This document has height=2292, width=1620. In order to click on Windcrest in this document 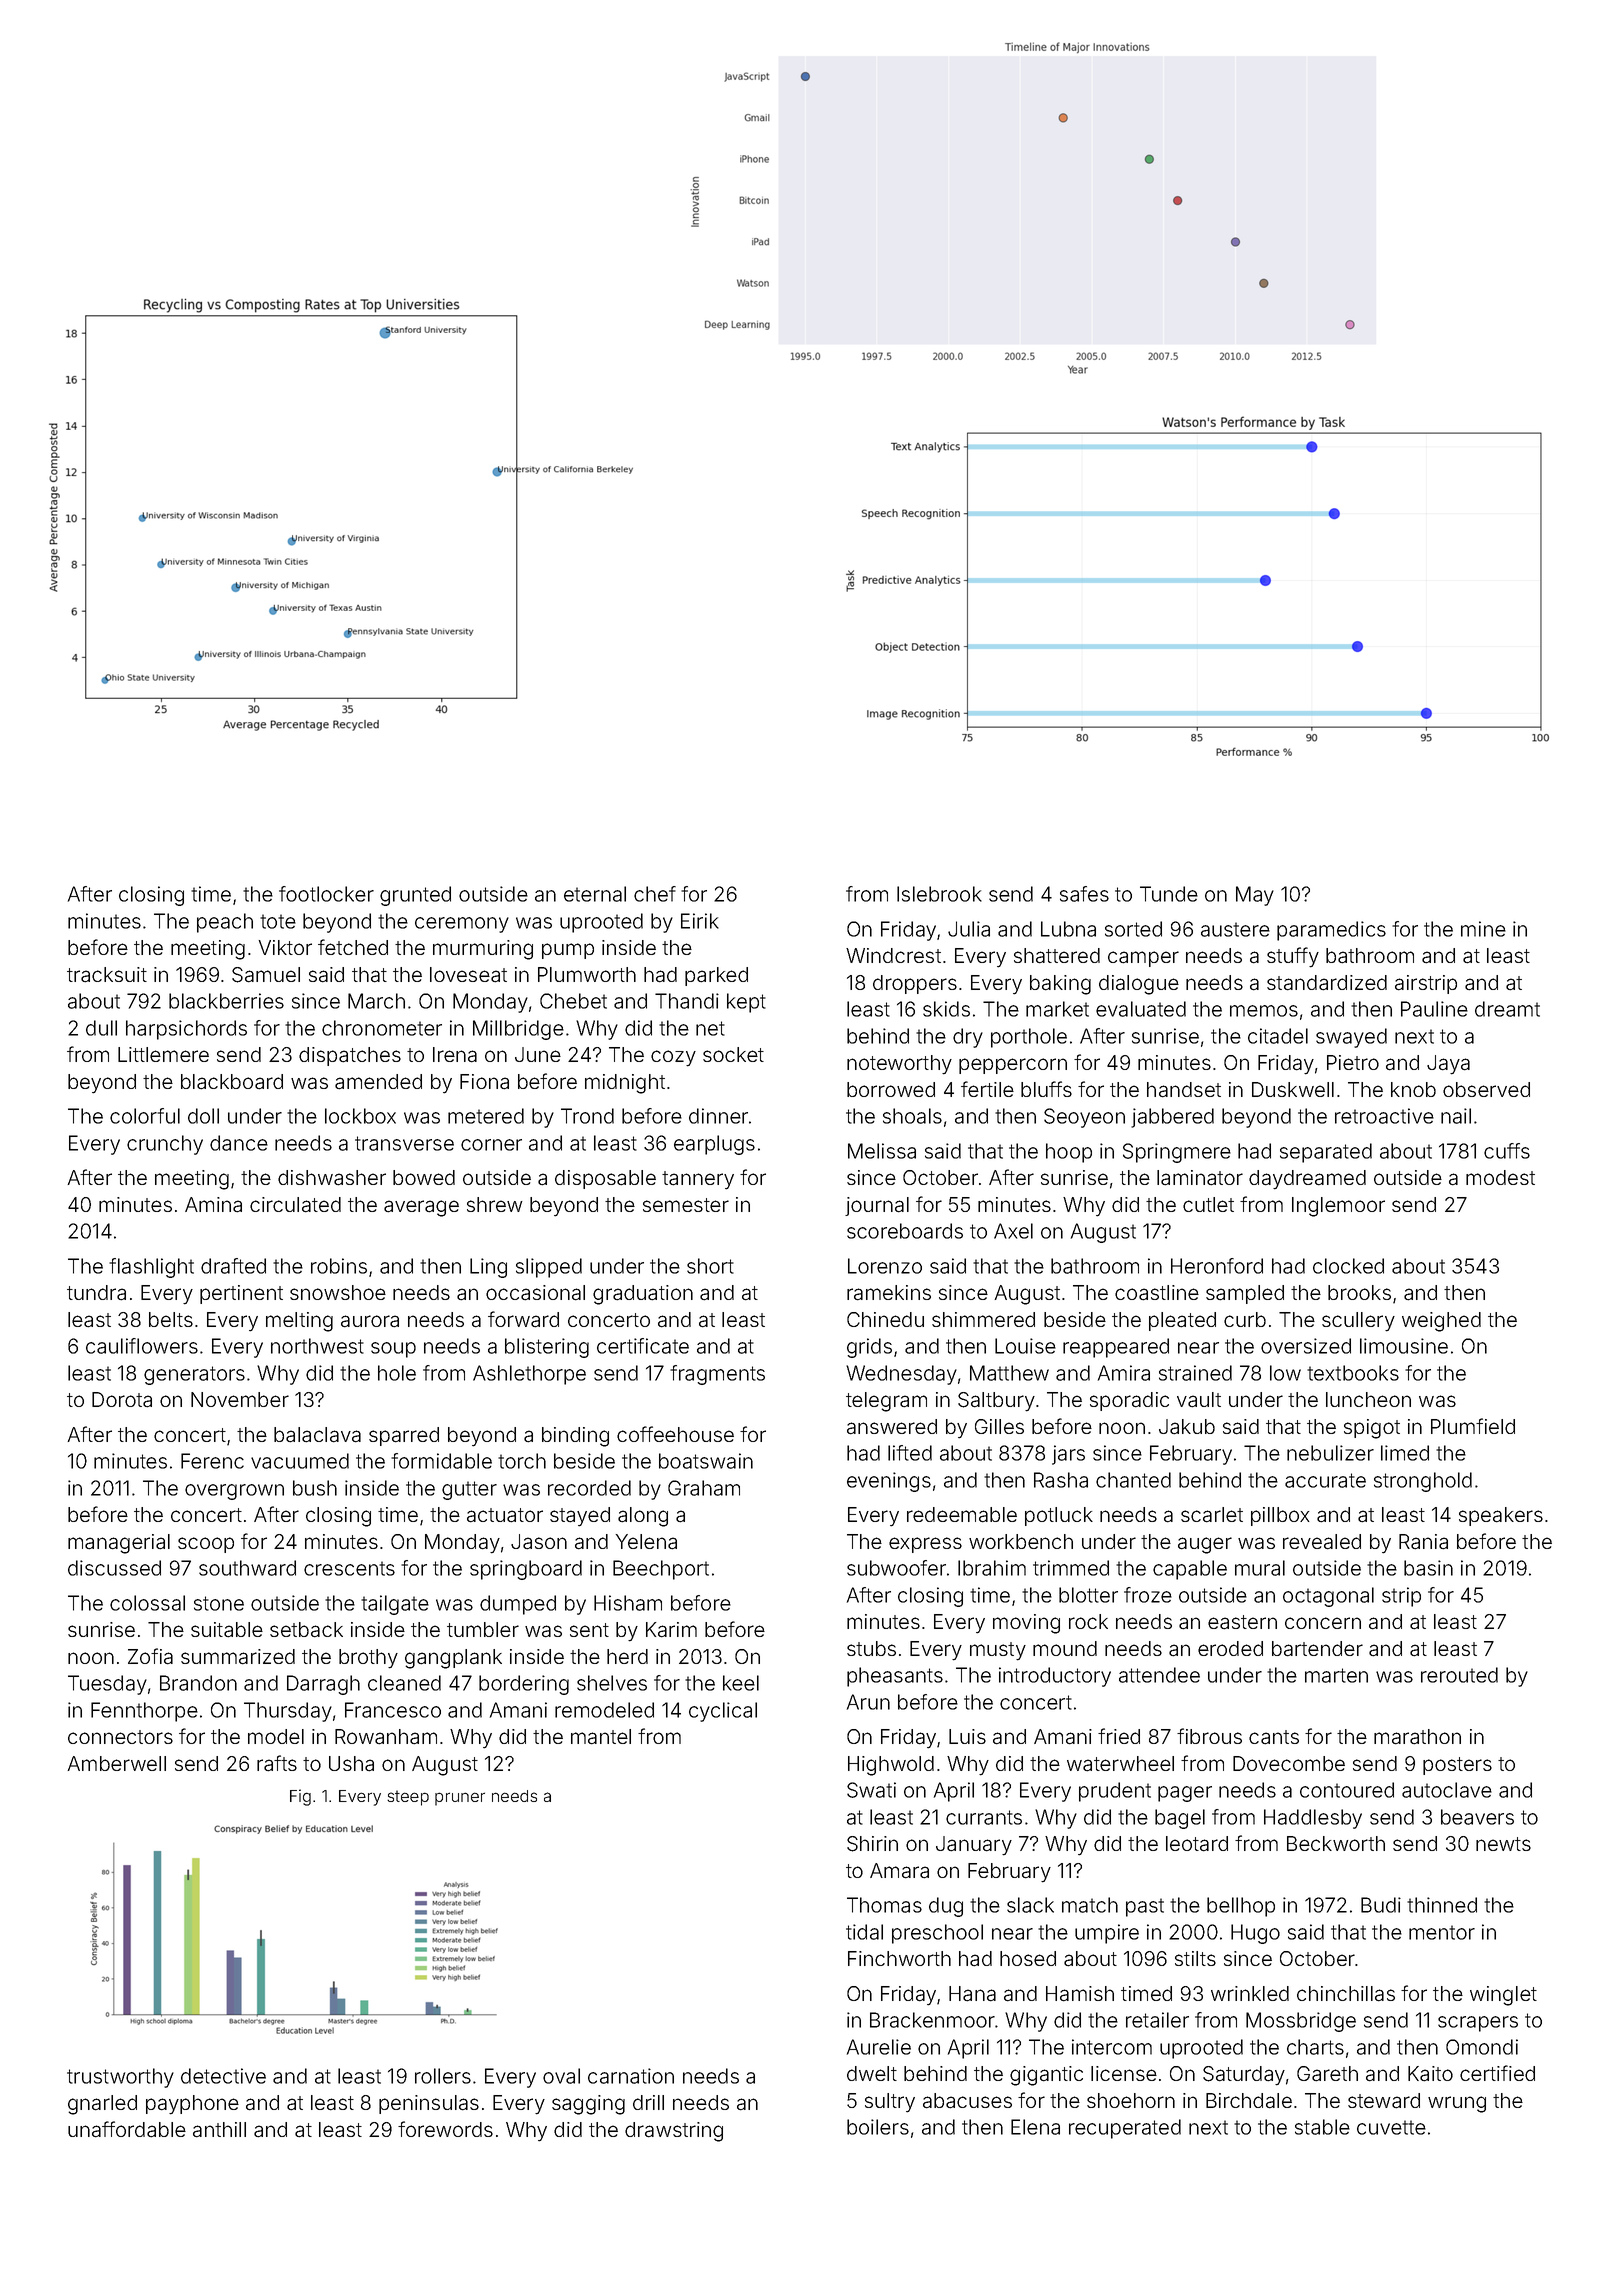, I will do `click(893, 955)`.
